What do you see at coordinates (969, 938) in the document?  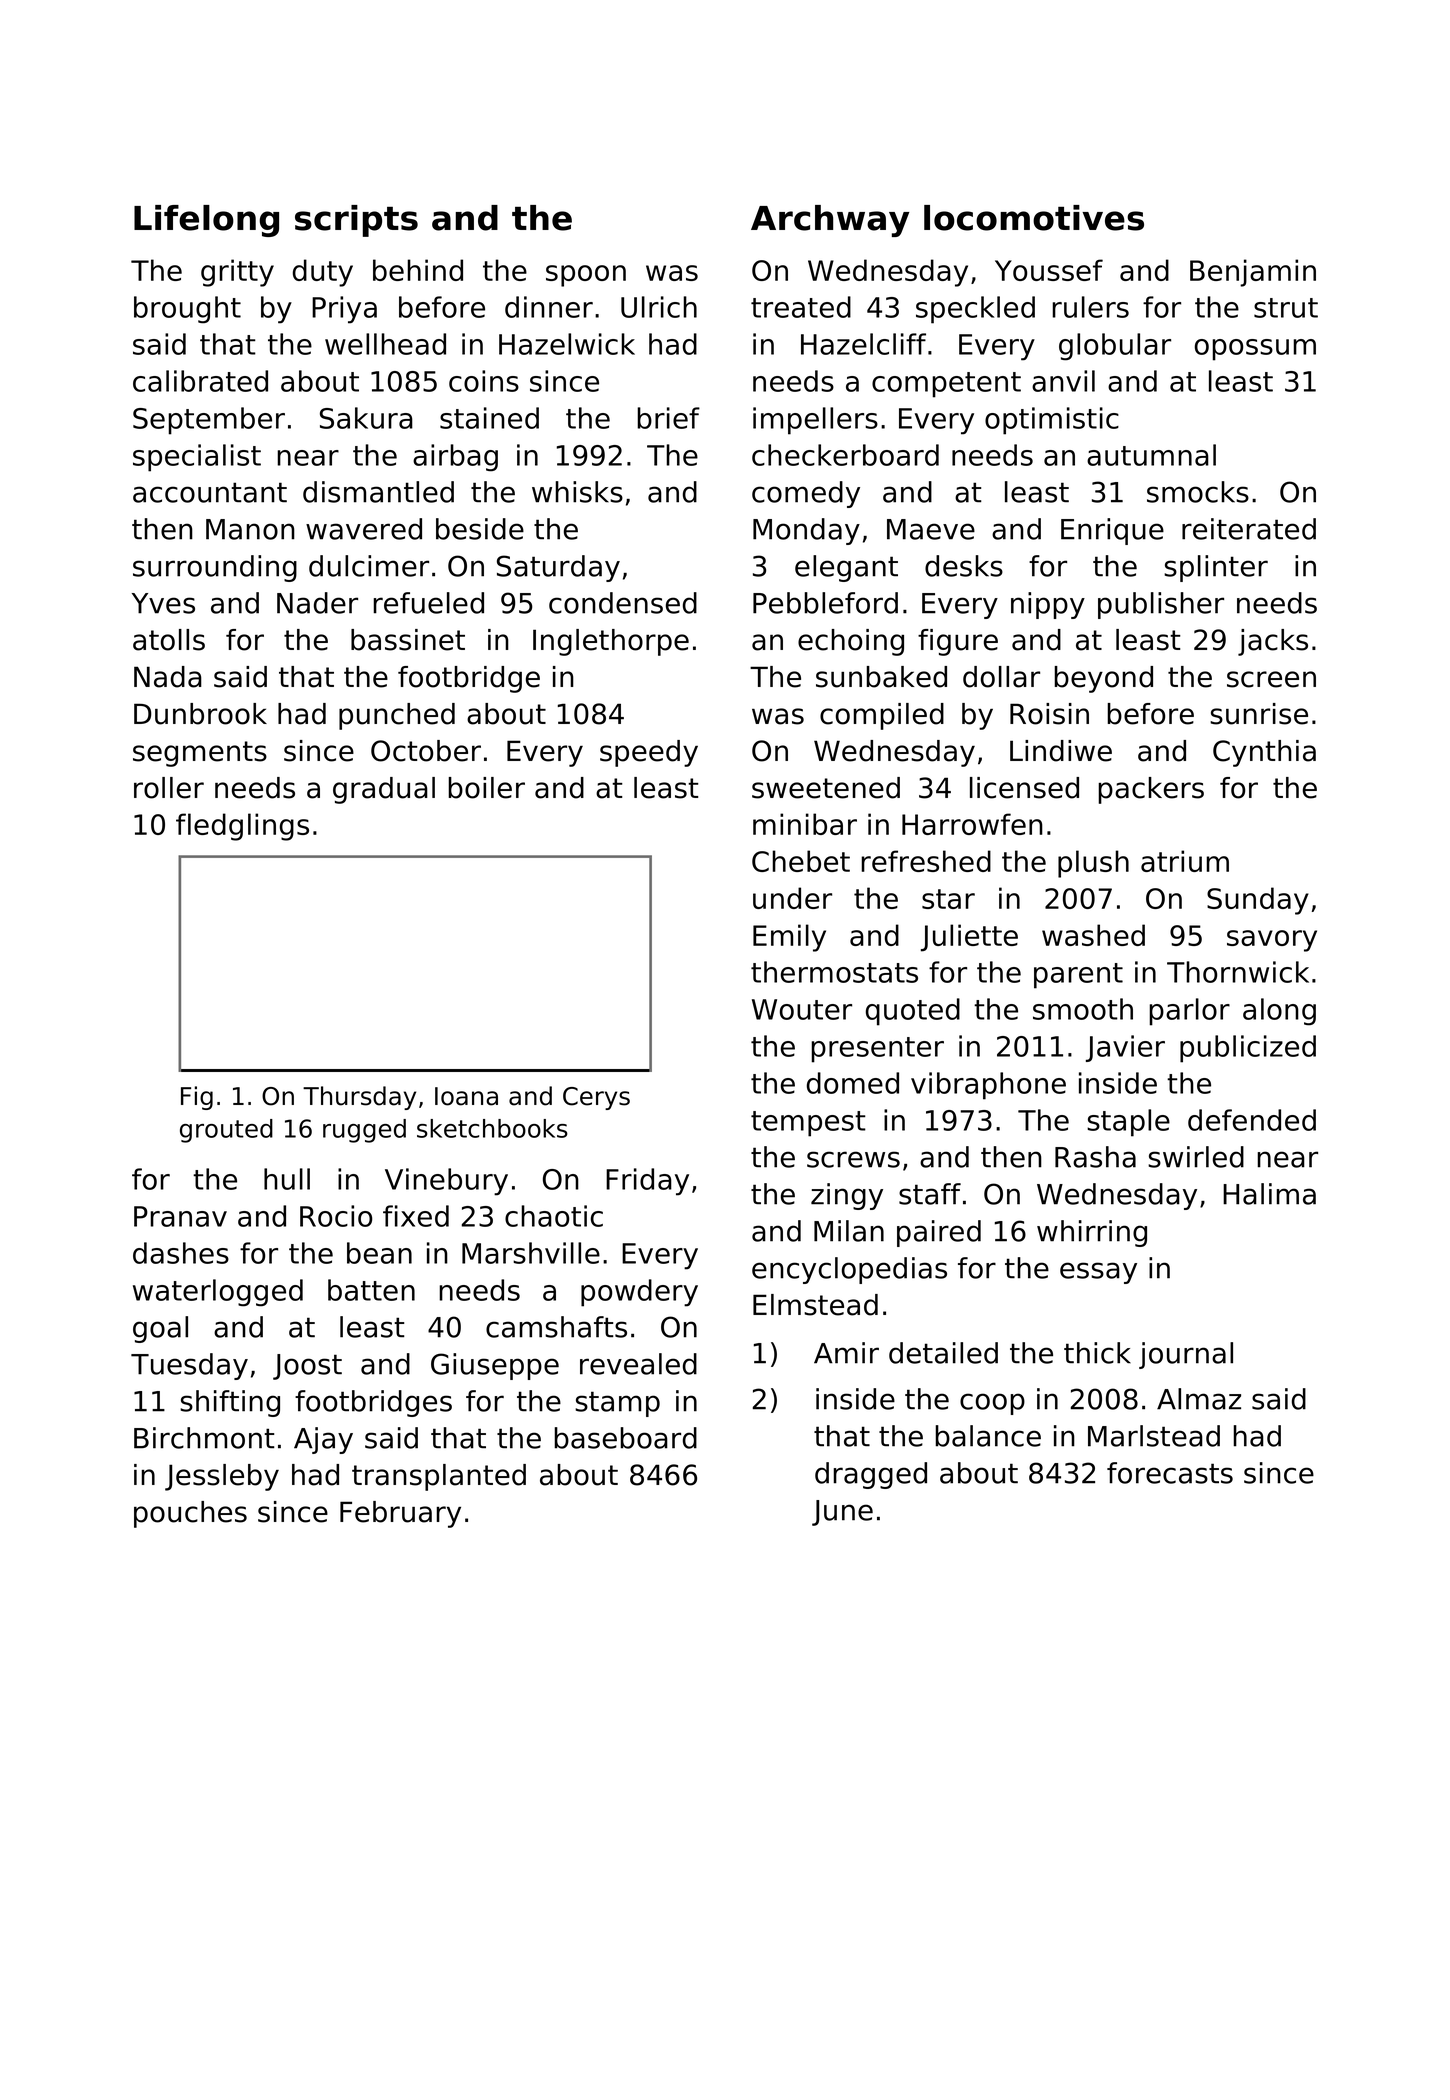 I see `Juliette` at bounding box center [969, 938].
